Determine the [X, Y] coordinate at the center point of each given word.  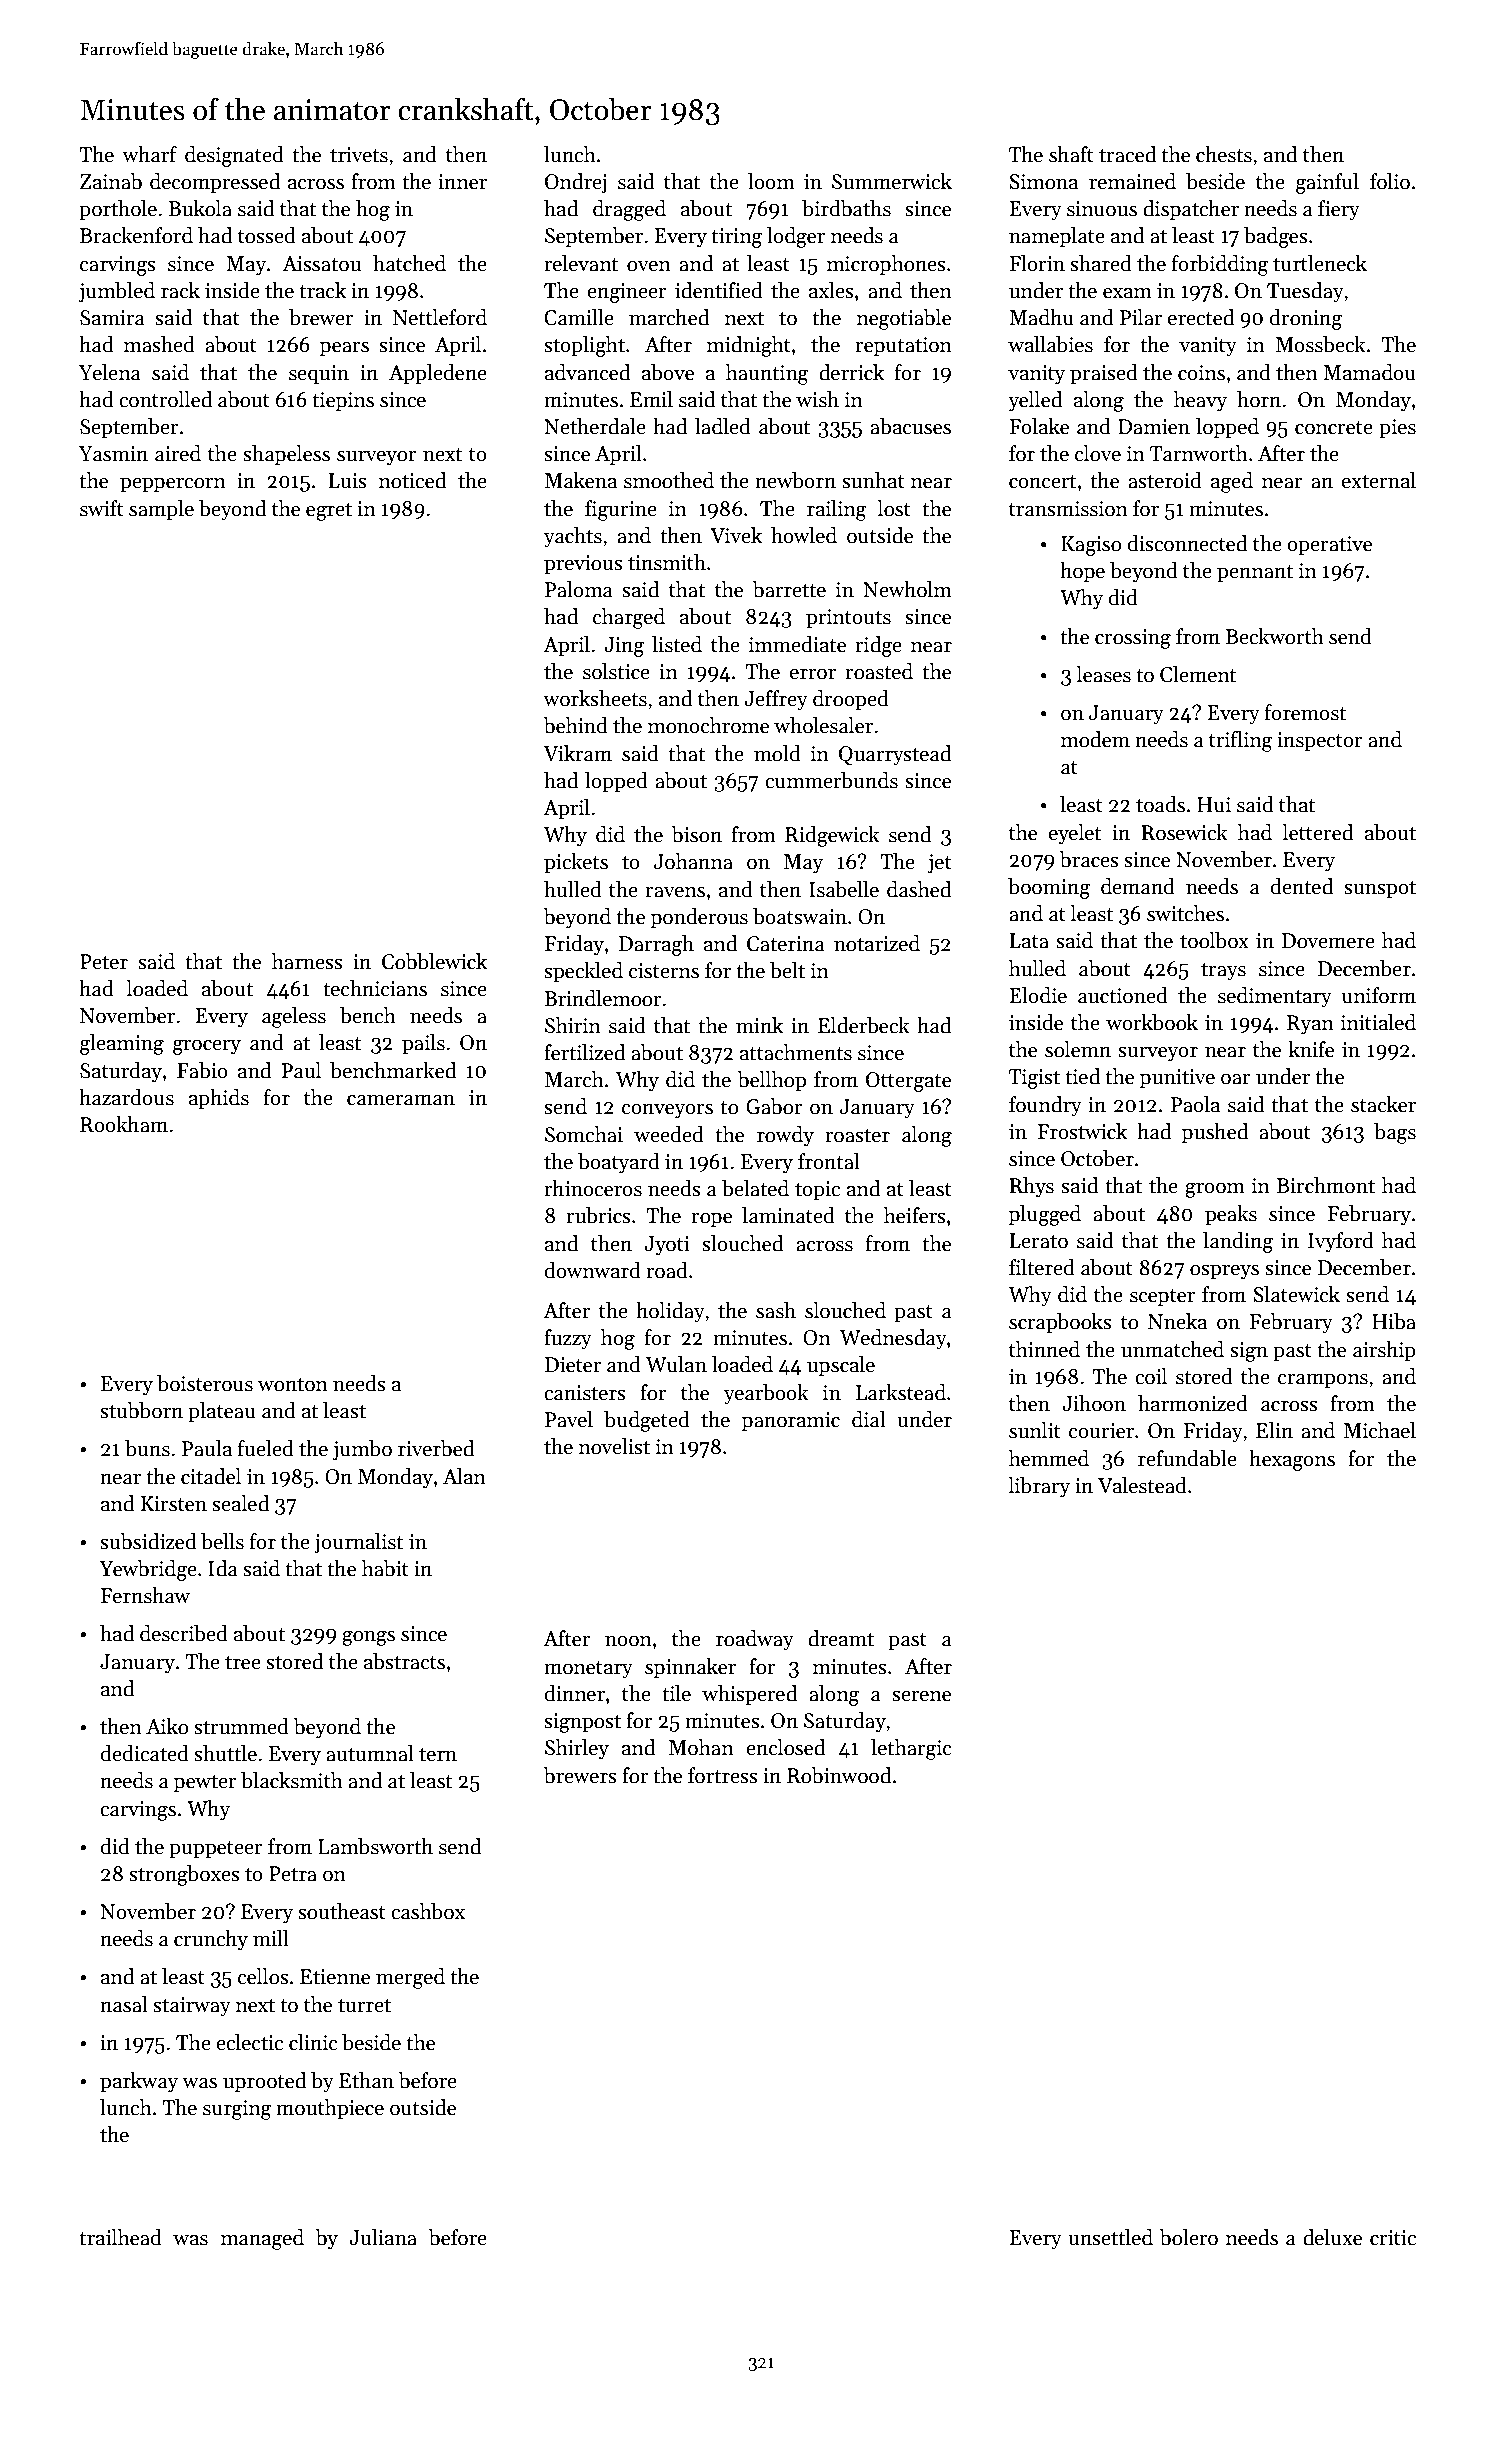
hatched [409, 263]
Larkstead [901, 1392]
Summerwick [892, 181]
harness [307, 961]
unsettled [1110, 2237]
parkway [139, 2082]
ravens [675, 892]
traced [1127, 154]
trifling [1241, 741]
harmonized [1193, 1403]
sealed [240, 1503]
